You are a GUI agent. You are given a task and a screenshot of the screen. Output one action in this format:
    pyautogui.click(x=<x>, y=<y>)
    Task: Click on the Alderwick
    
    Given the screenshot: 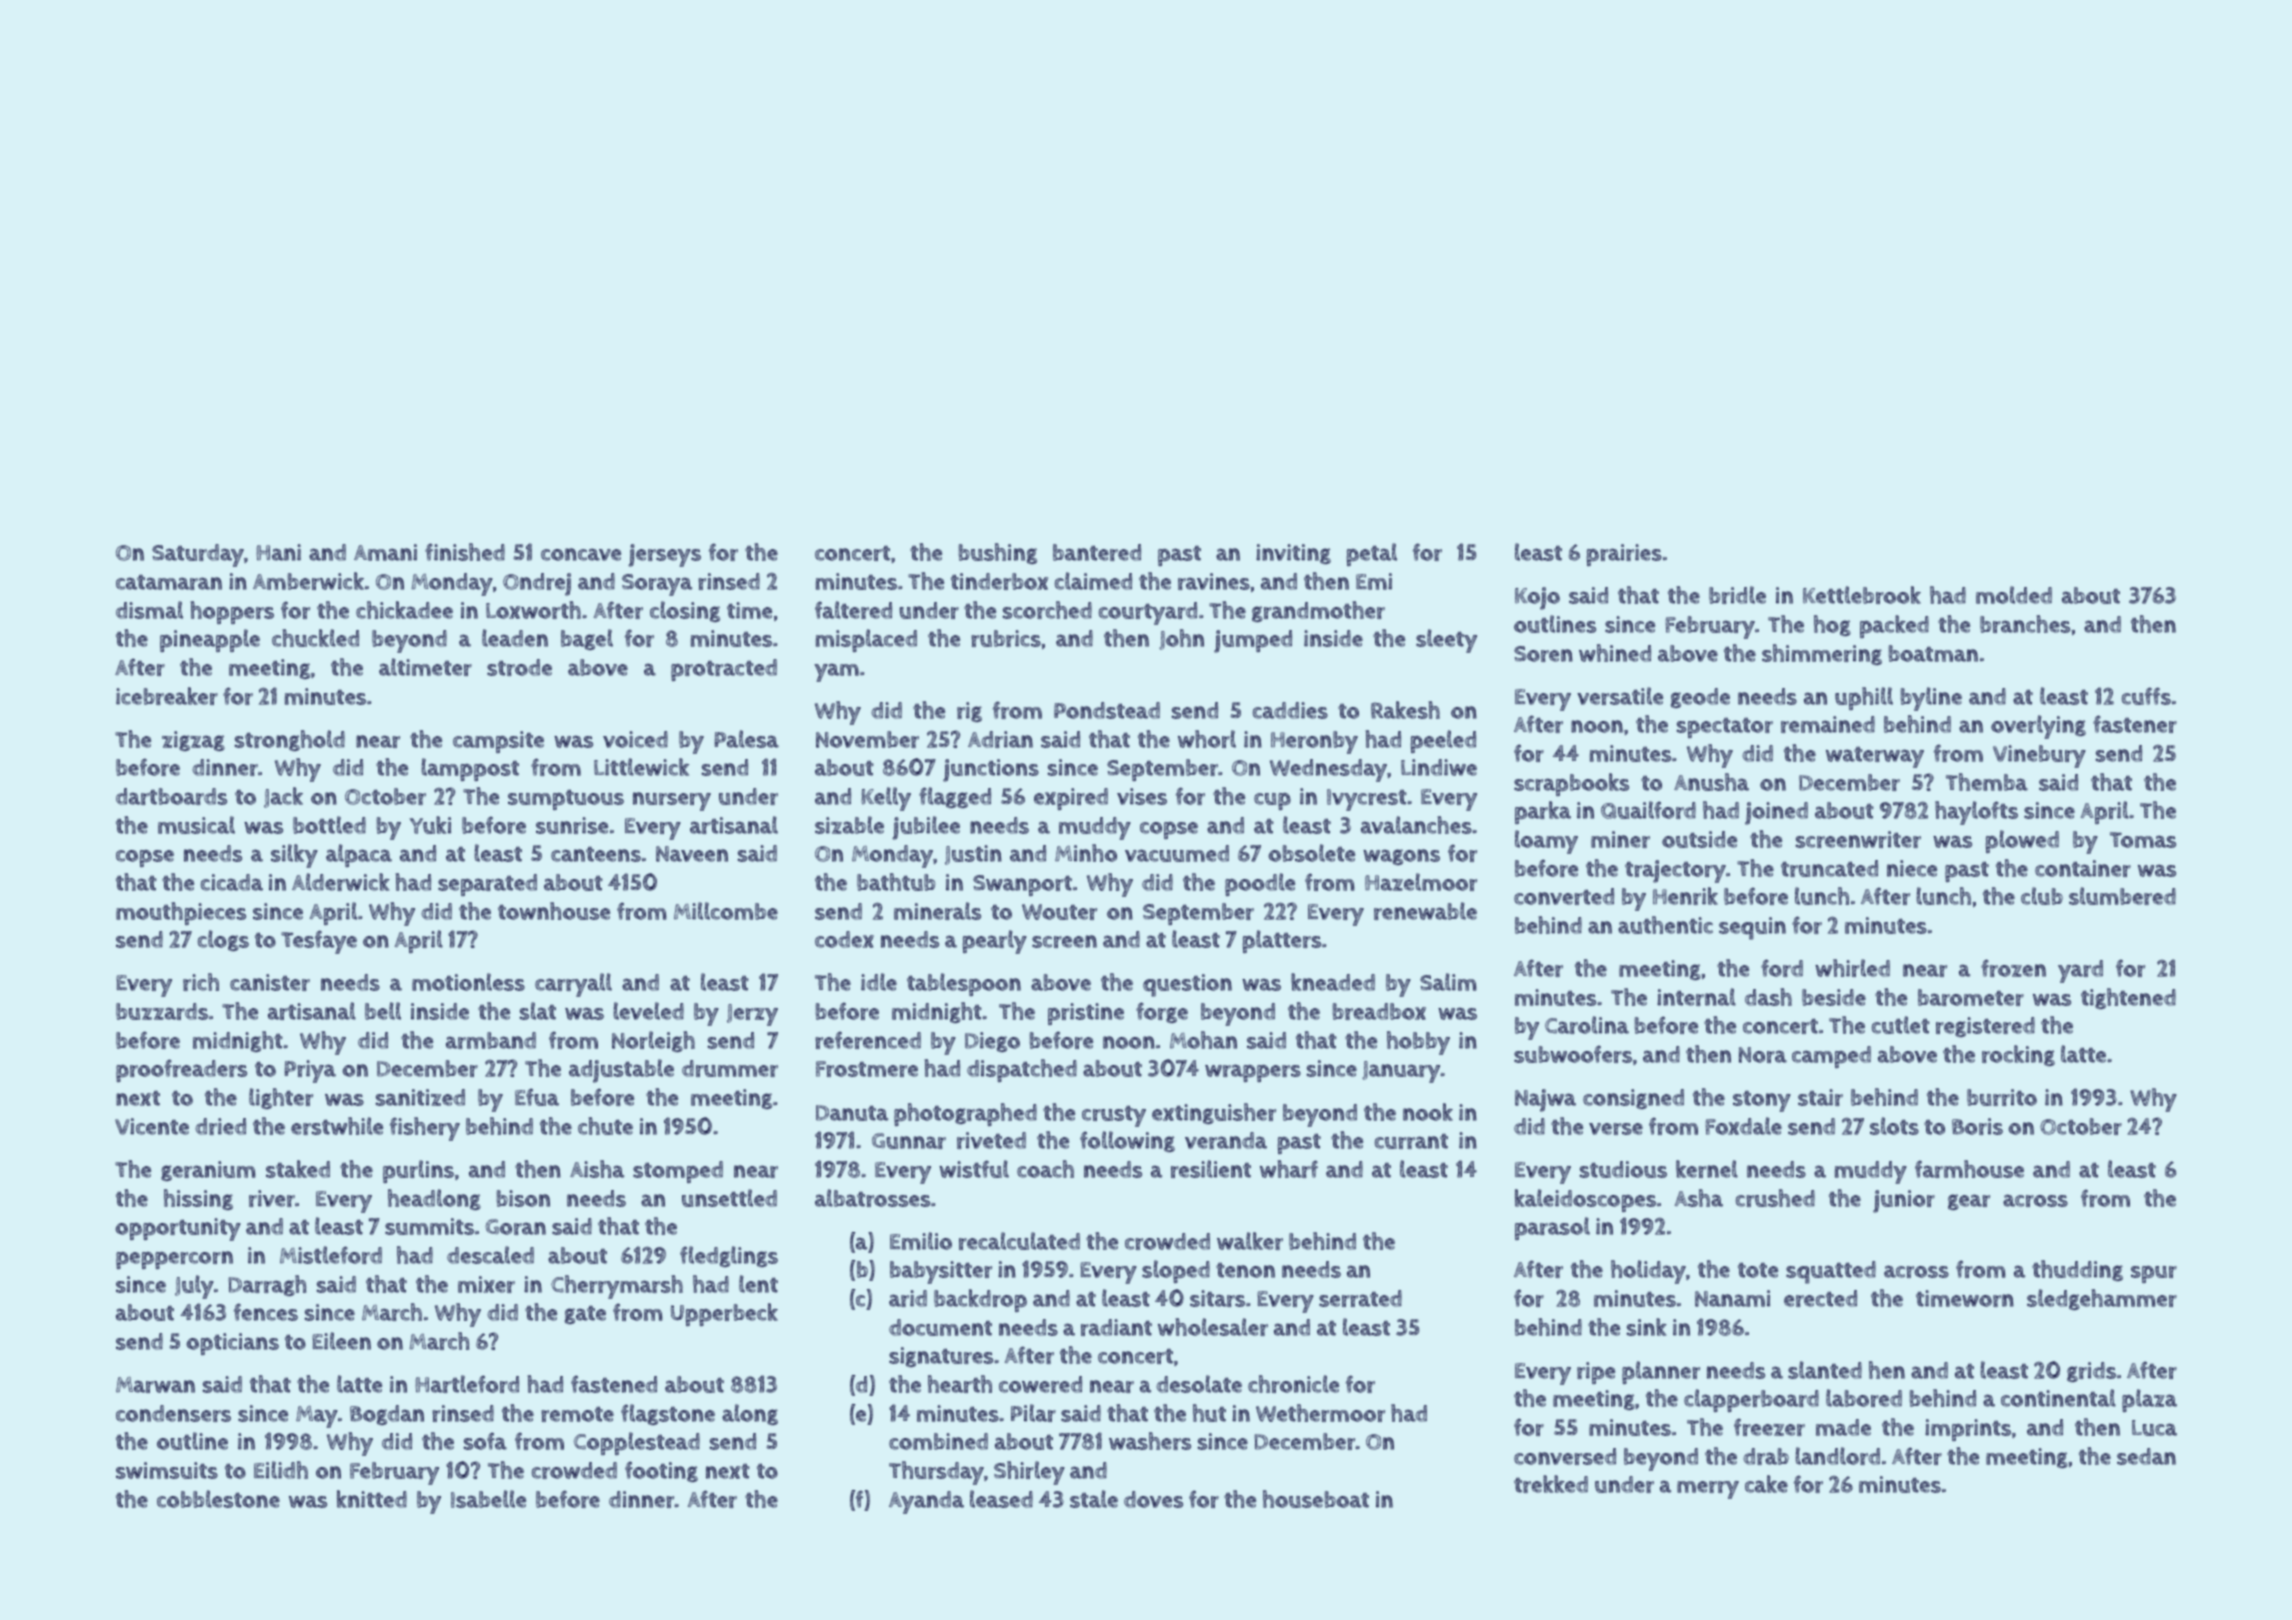 What is the action you would take?
    pyautogui.click(x=341, y=882)
